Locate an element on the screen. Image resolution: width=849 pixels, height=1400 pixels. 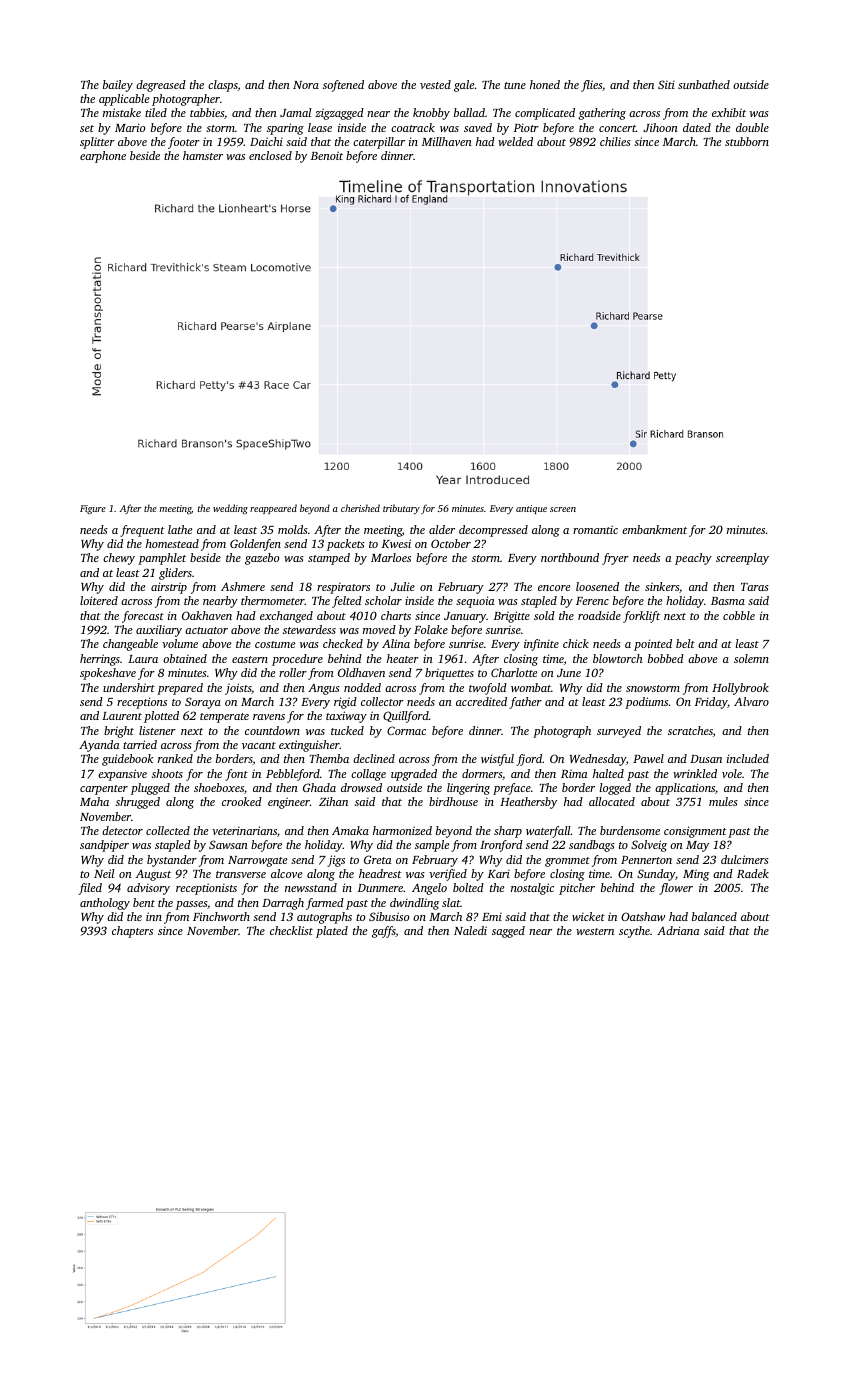
frequent is located at coordinates (142, 531).
